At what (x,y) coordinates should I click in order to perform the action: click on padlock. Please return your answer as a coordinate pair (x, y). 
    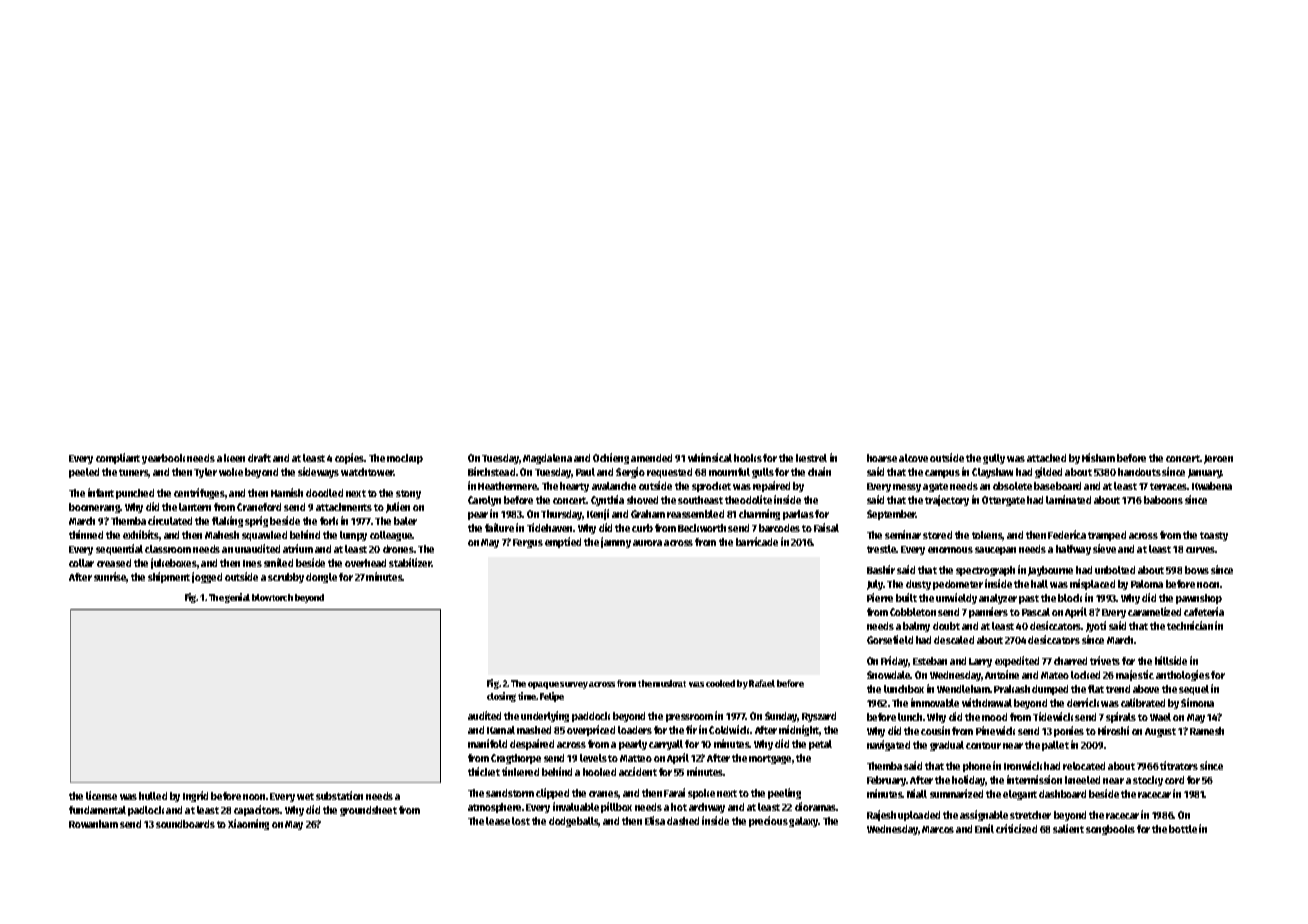
    Looking at the image, I should click on (146, 811).
